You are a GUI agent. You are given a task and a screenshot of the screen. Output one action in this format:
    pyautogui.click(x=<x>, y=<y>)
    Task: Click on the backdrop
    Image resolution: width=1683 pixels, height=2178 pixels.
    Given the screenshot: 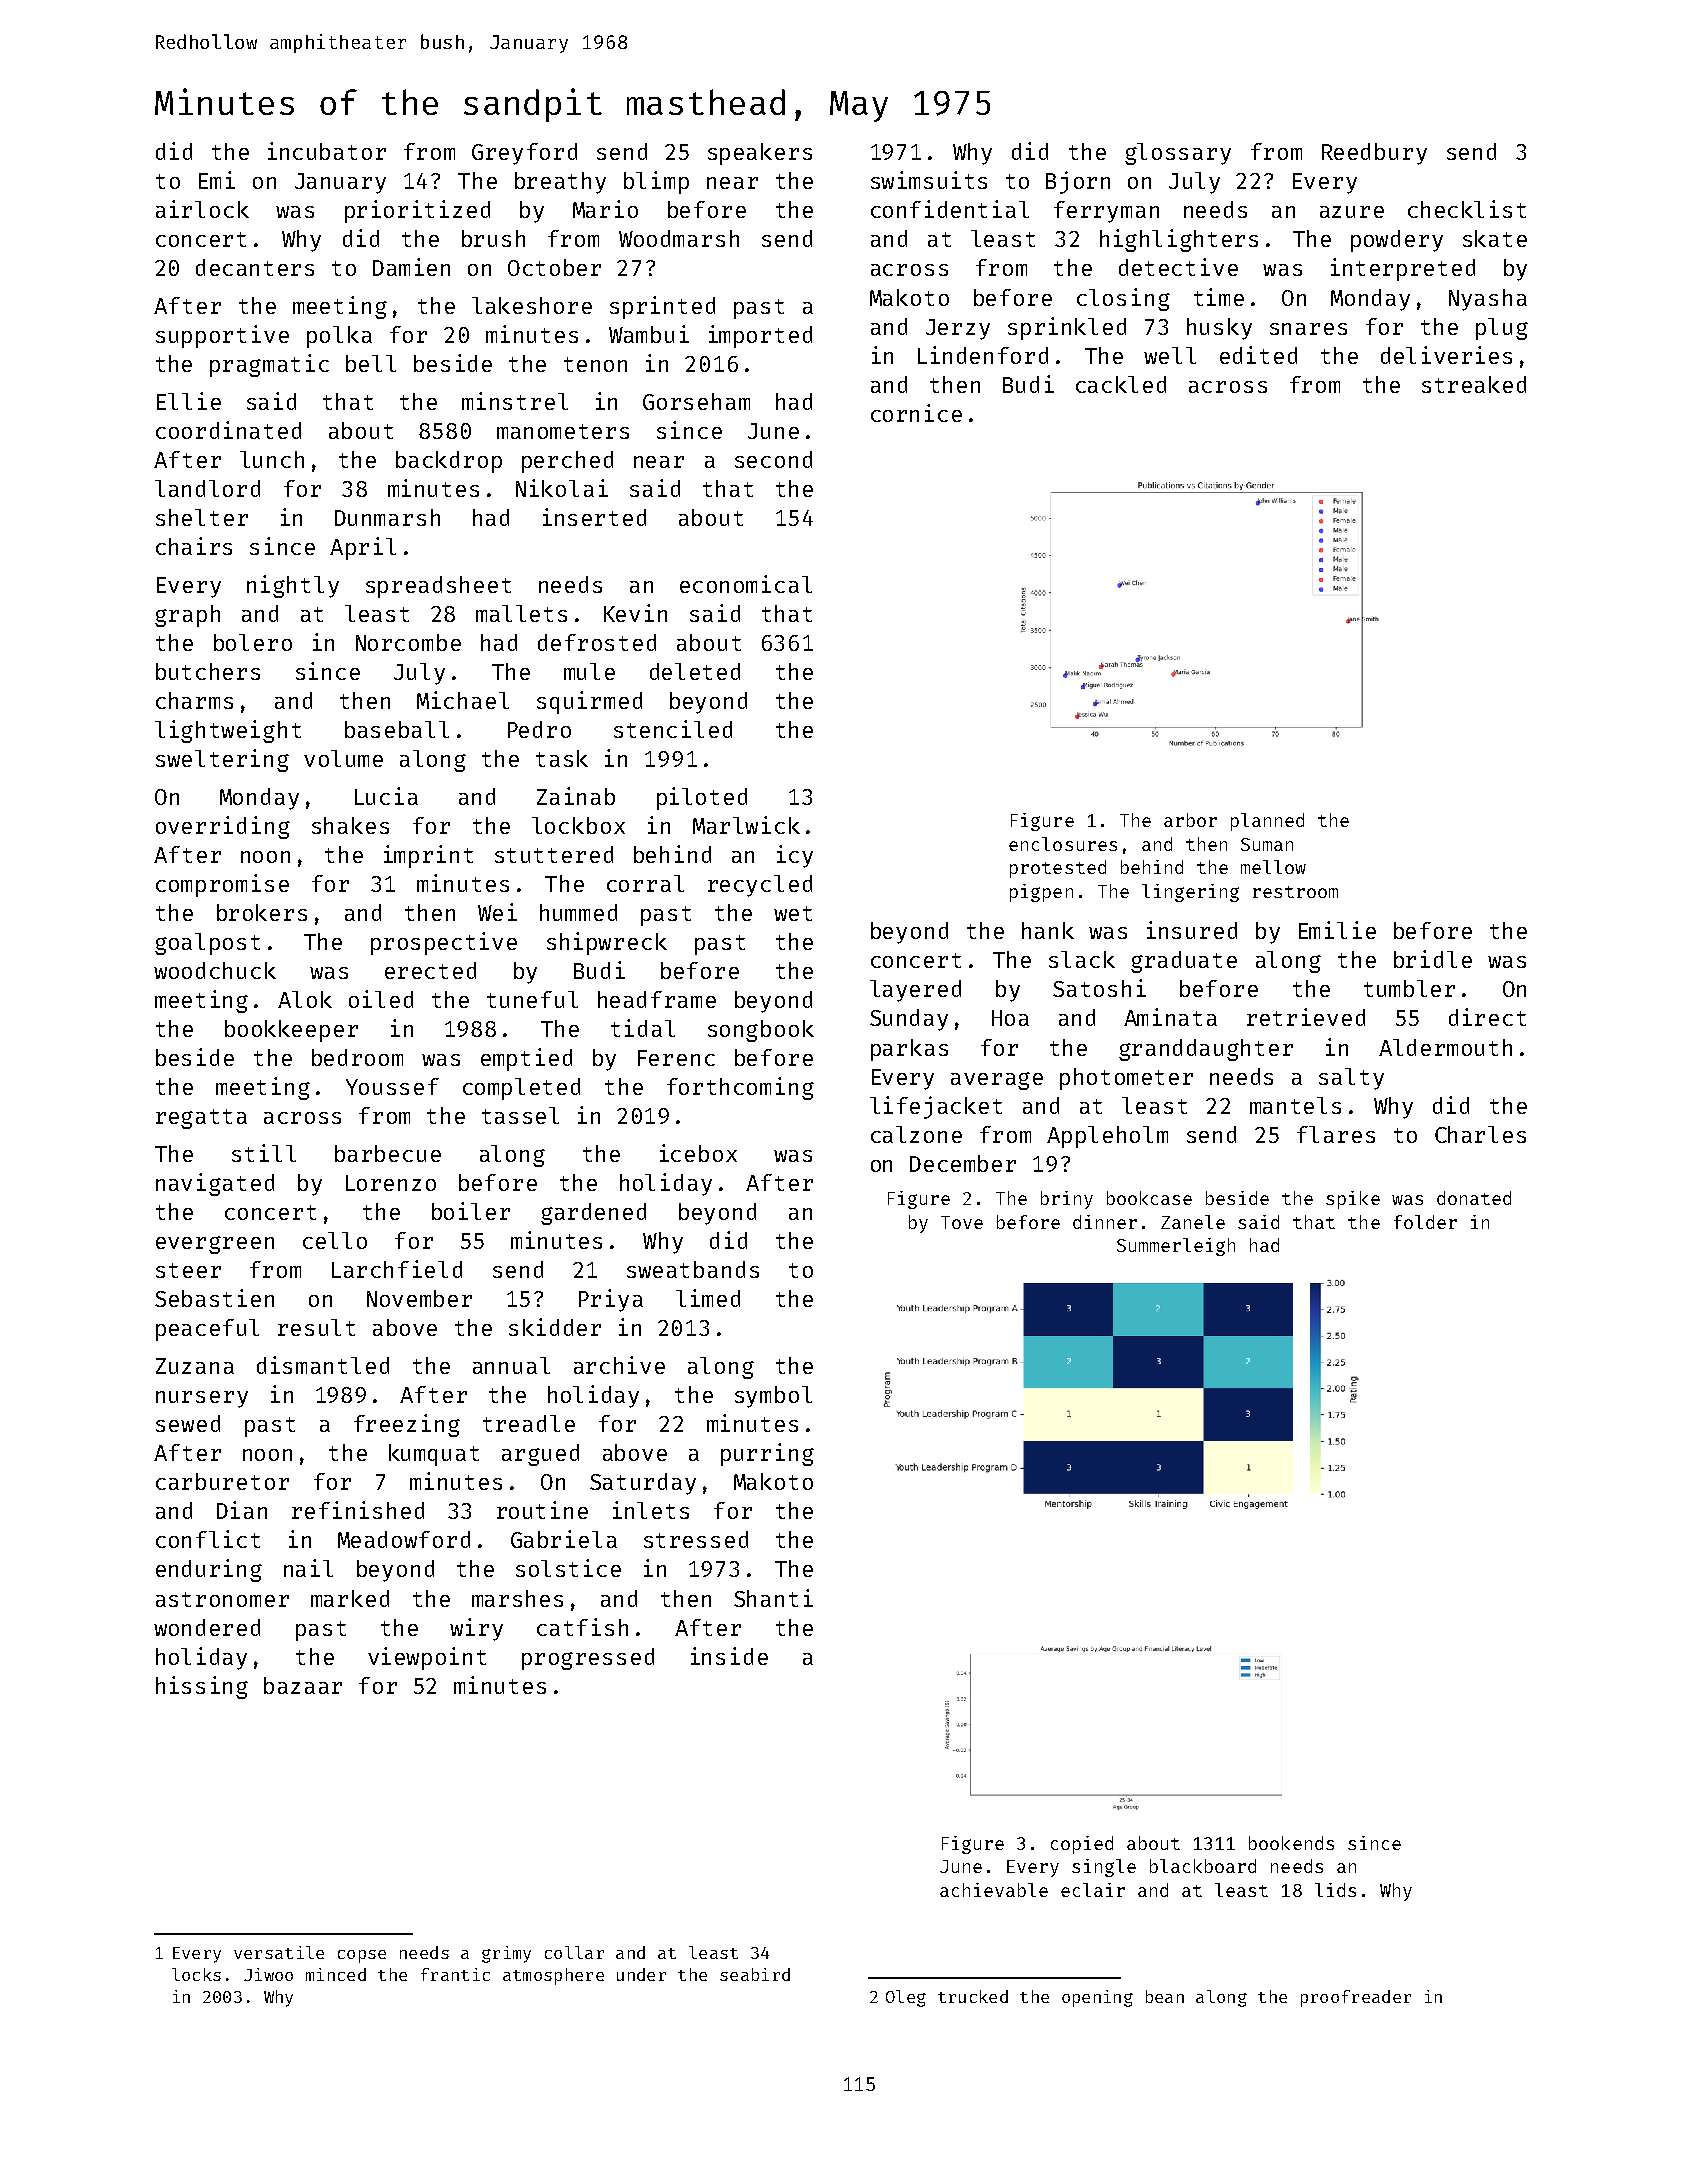 What is the action you would take?
    pyautogui.click(x=449, y=462)
